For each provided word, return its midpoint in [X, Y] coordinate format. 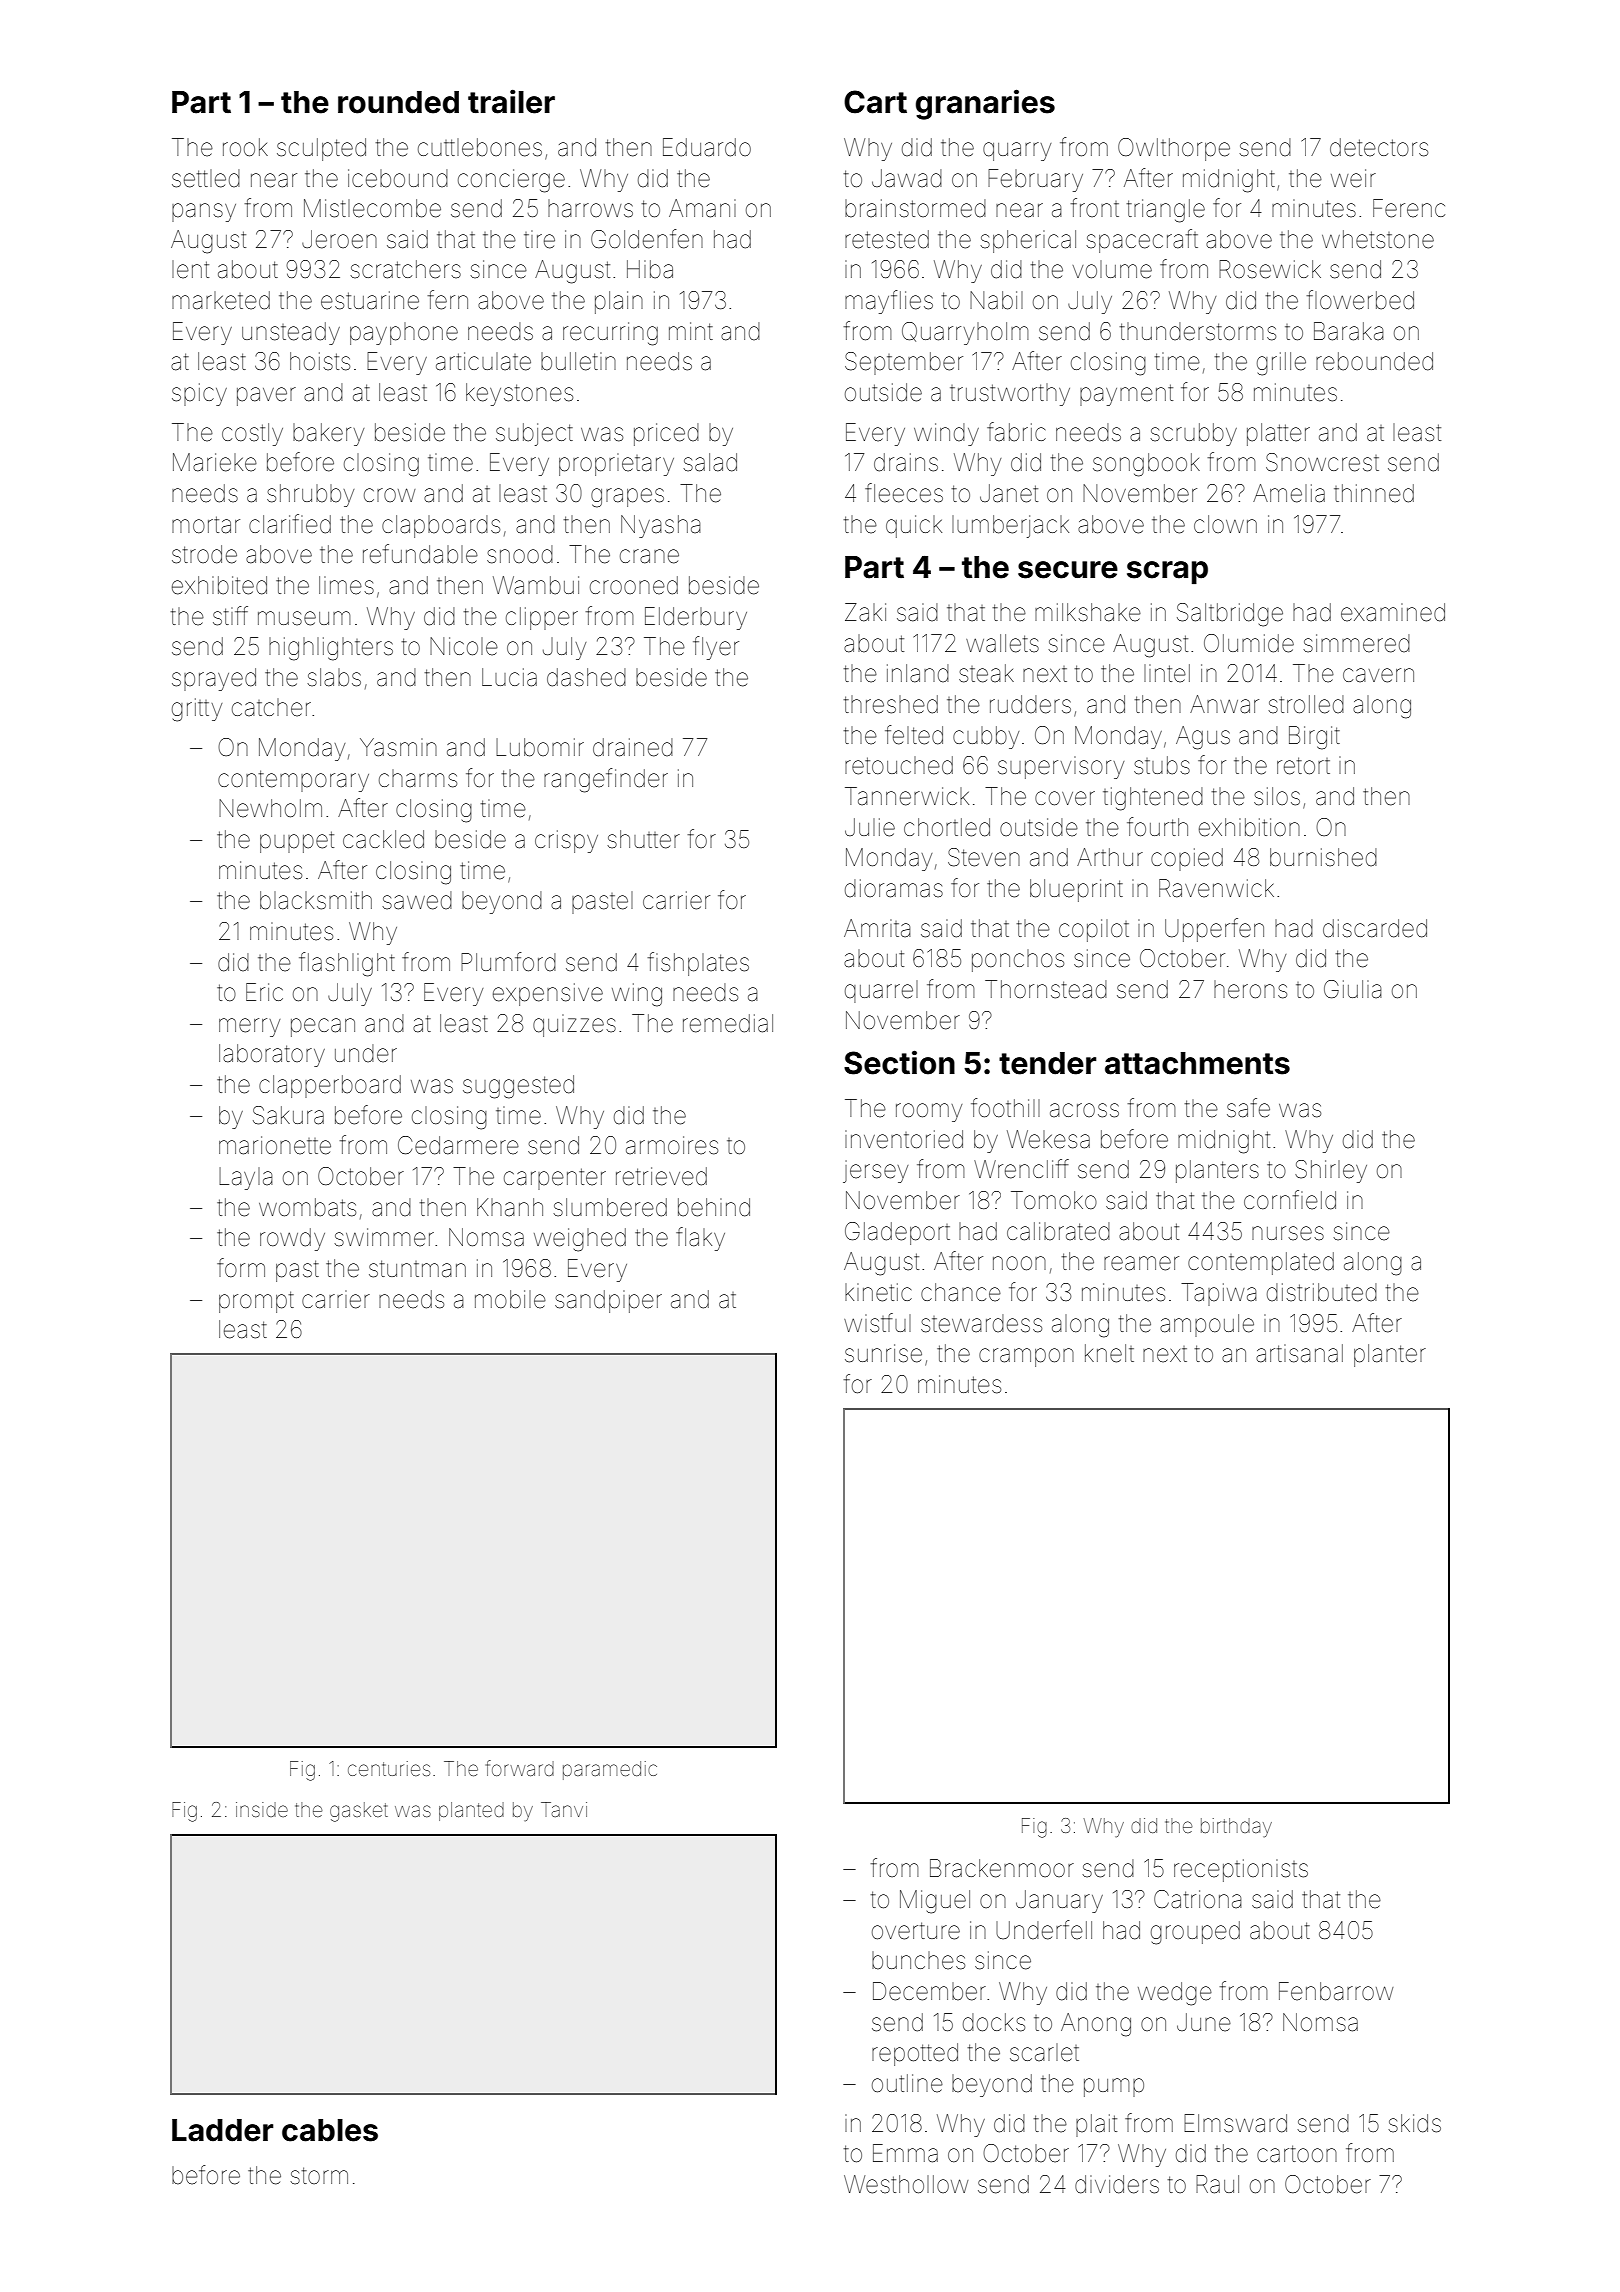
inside [262, 1809]
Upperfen [1214, 930]
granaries [985, 104]
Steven [984, 857]
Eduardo [707, 147]
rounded [398, 102]
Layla [246, 1178]
